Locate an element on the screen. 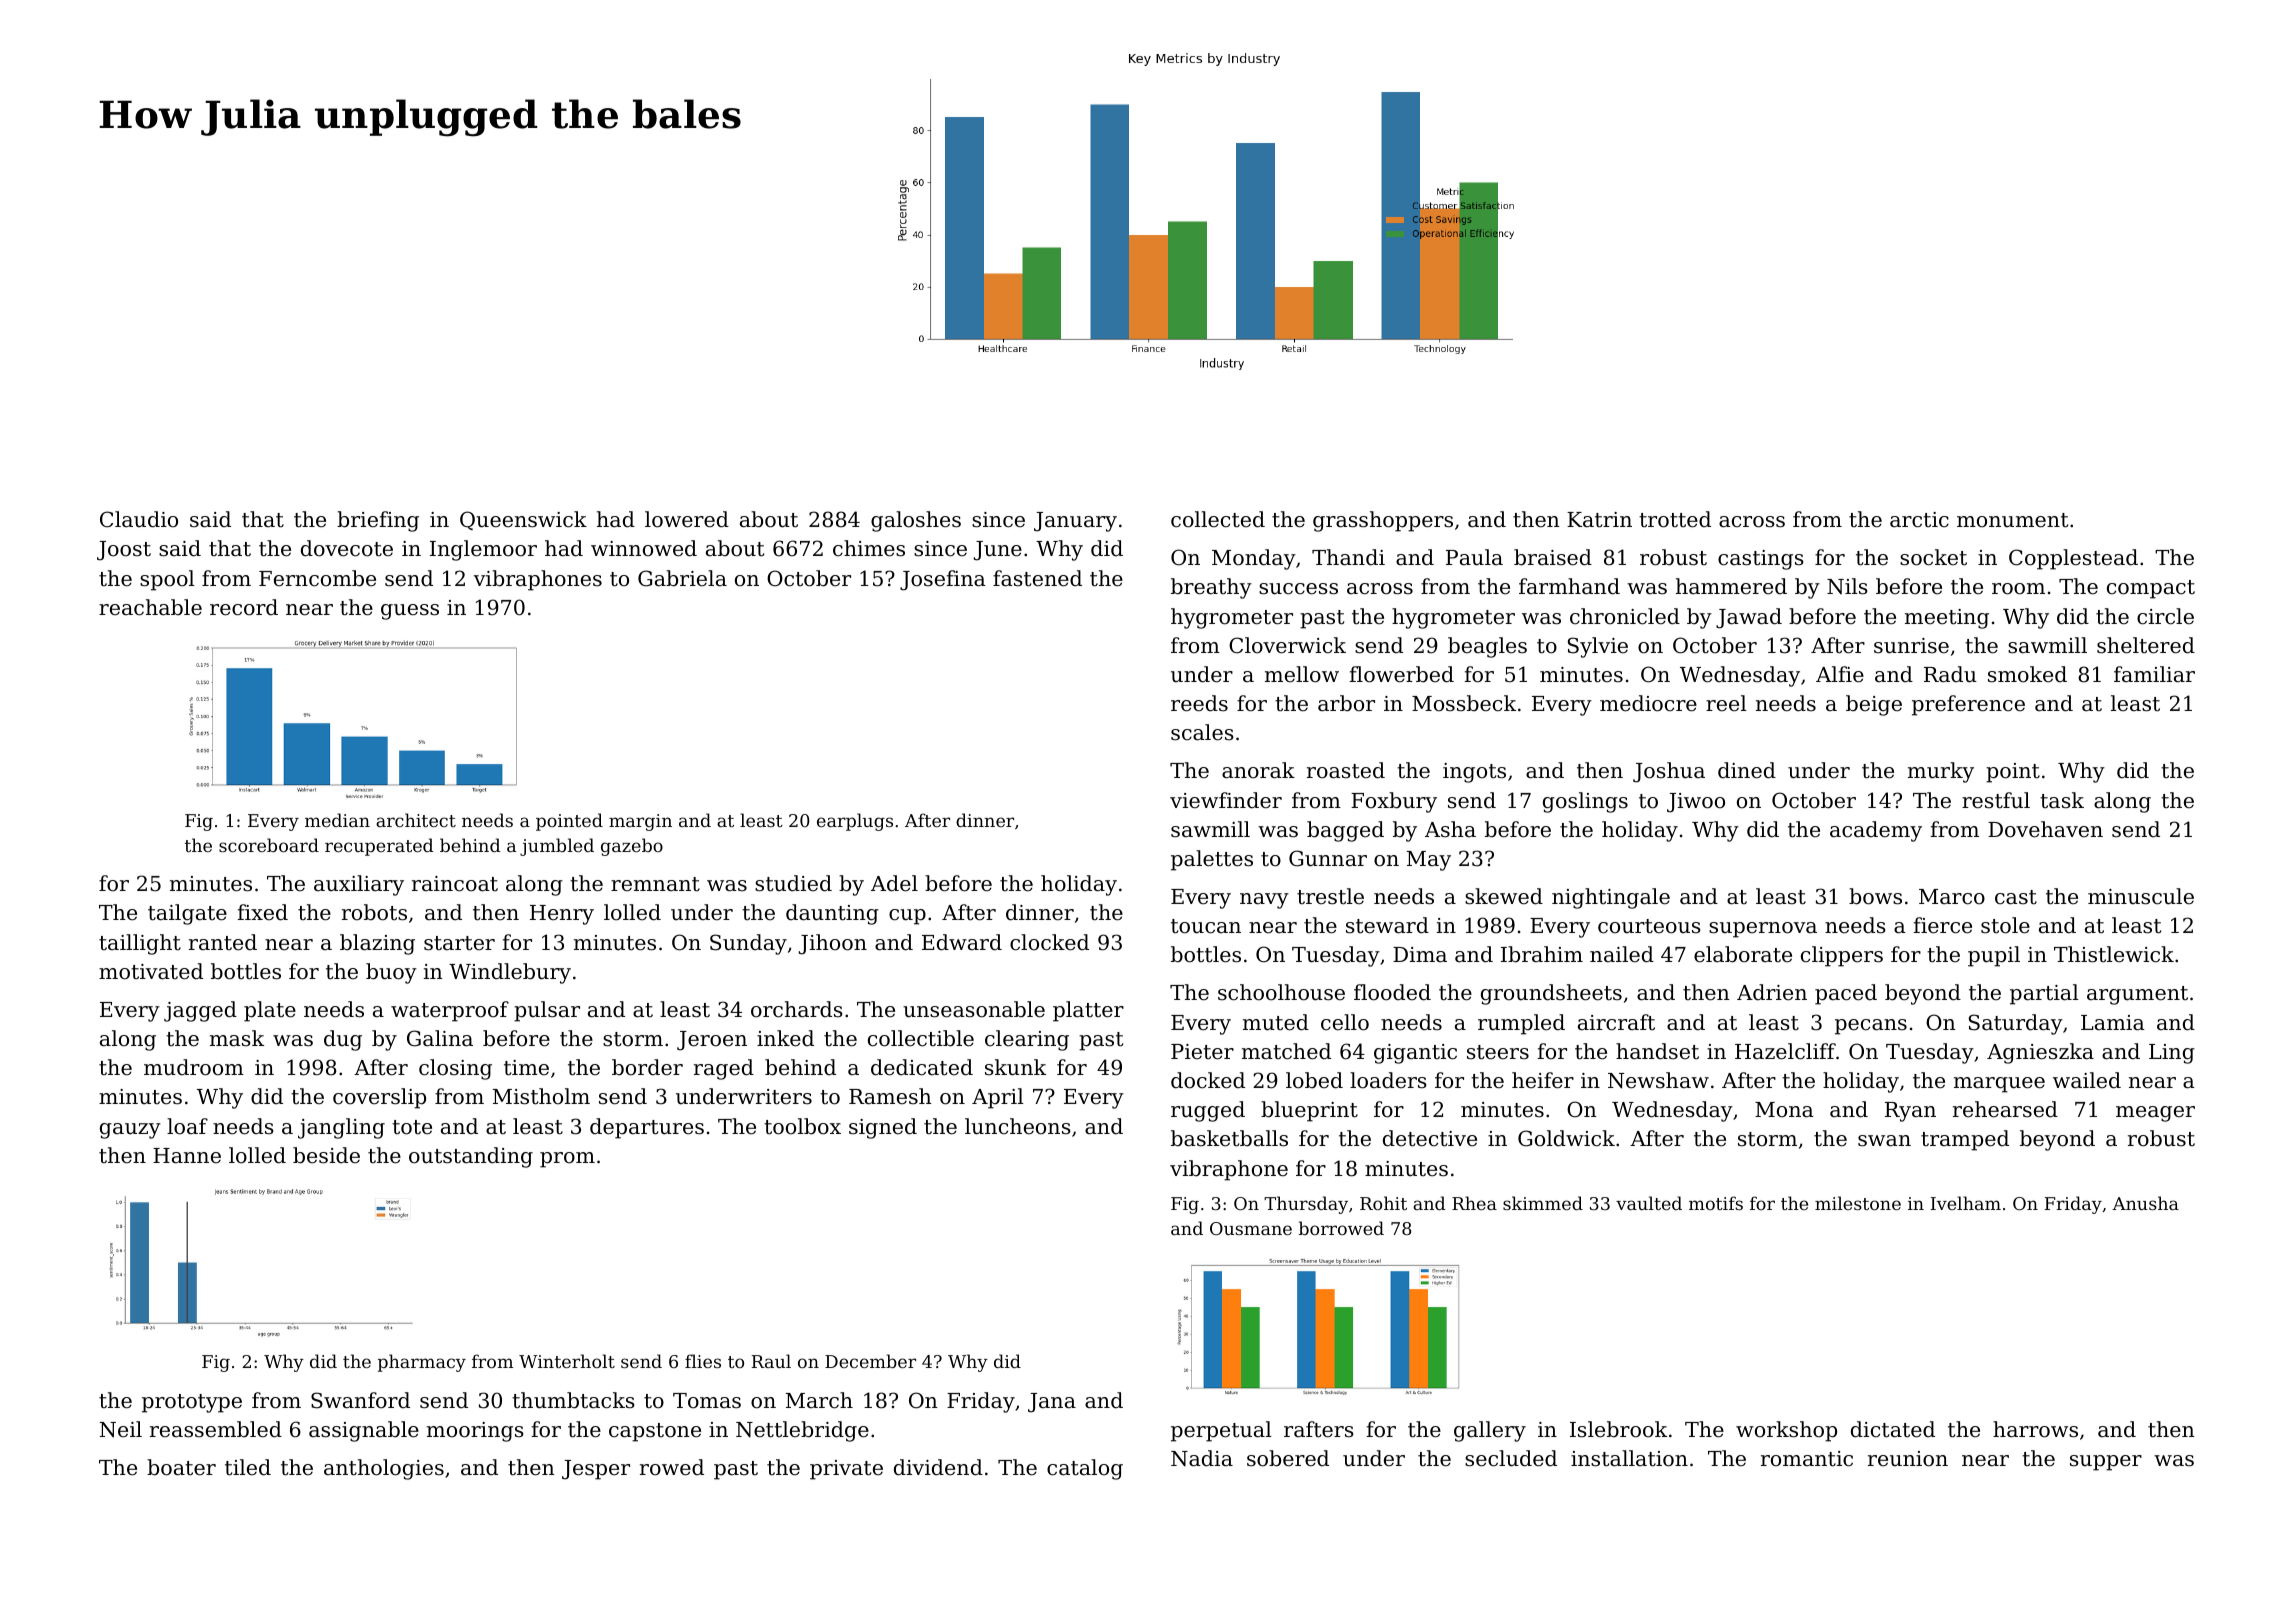 The image size is (2294, 1622). jagged is located at coordinates (200, 1011).
